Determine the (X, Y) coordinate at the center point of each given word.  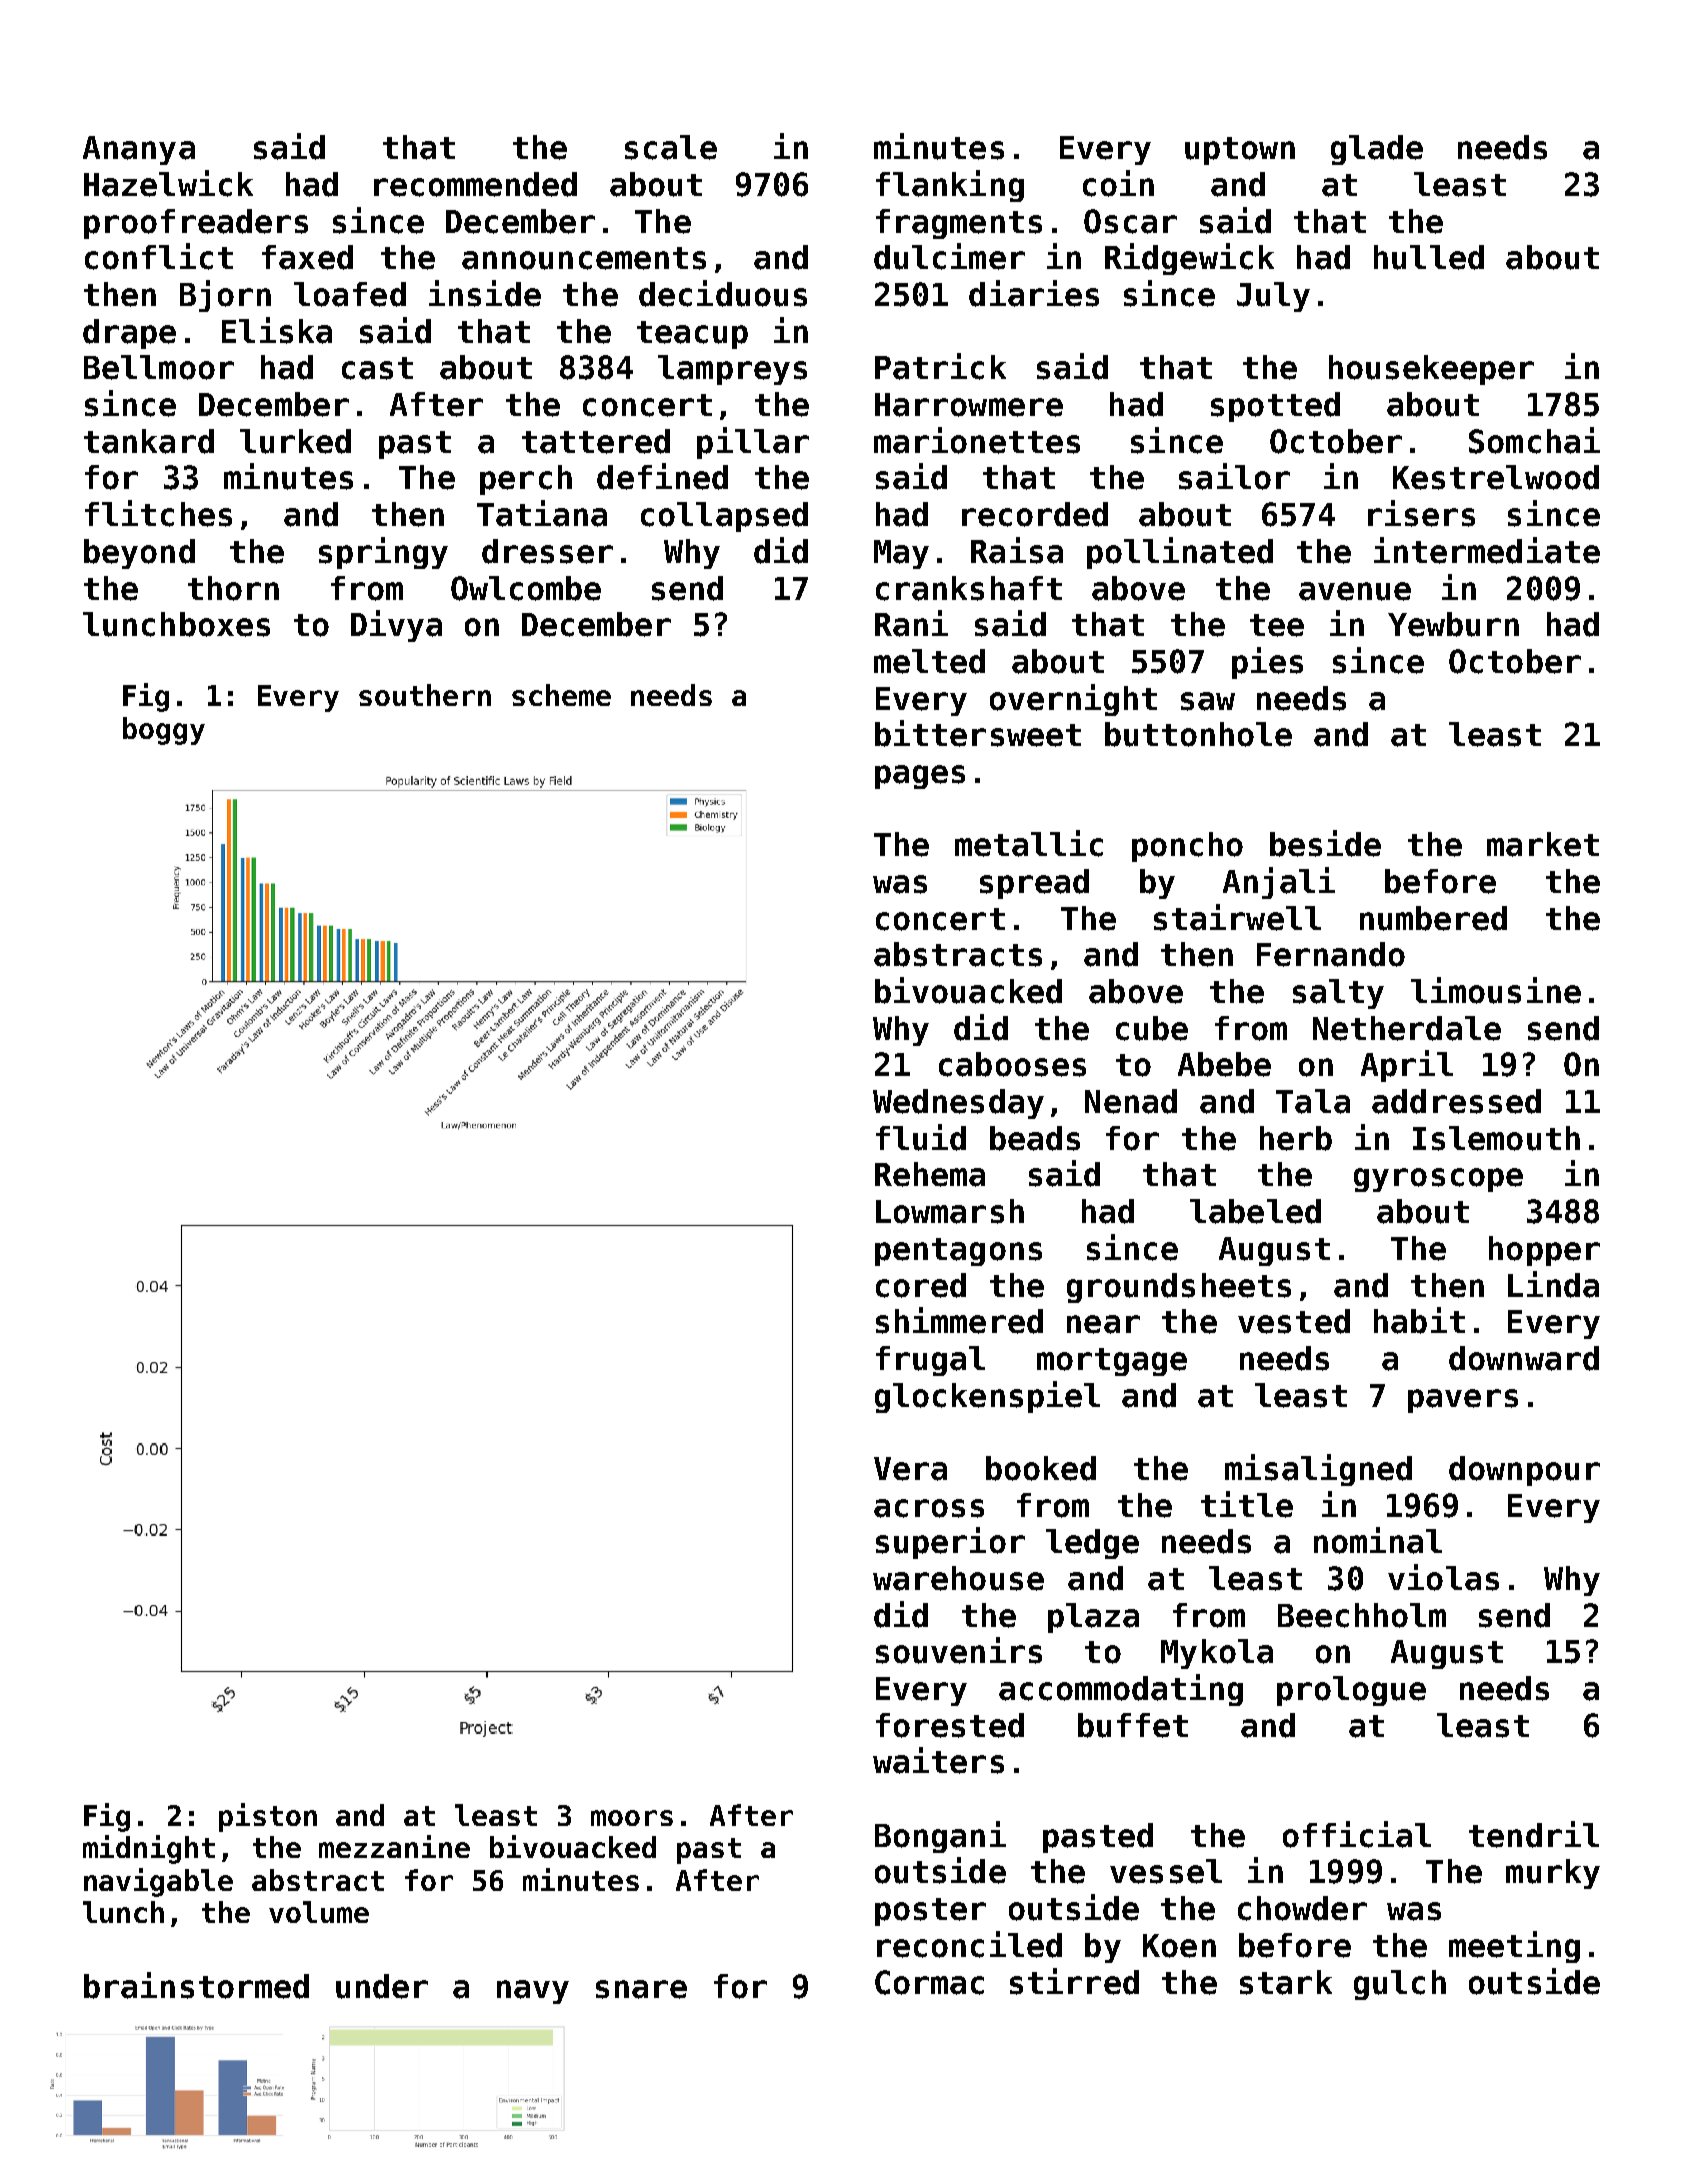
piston (268, 1817)
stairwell (1237, 917)
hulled (1429, 257)
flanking (950, 186)
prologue (1351, 1691)
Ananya (139, 150)
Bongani (940, 1837)
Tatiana (542, 513)
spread (1034, 884)
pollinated (1180, 553)
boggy (164, 731)
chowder (1302, 1908)
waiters (938, 1760)
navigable (158, 1882)
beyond (139, 554)
